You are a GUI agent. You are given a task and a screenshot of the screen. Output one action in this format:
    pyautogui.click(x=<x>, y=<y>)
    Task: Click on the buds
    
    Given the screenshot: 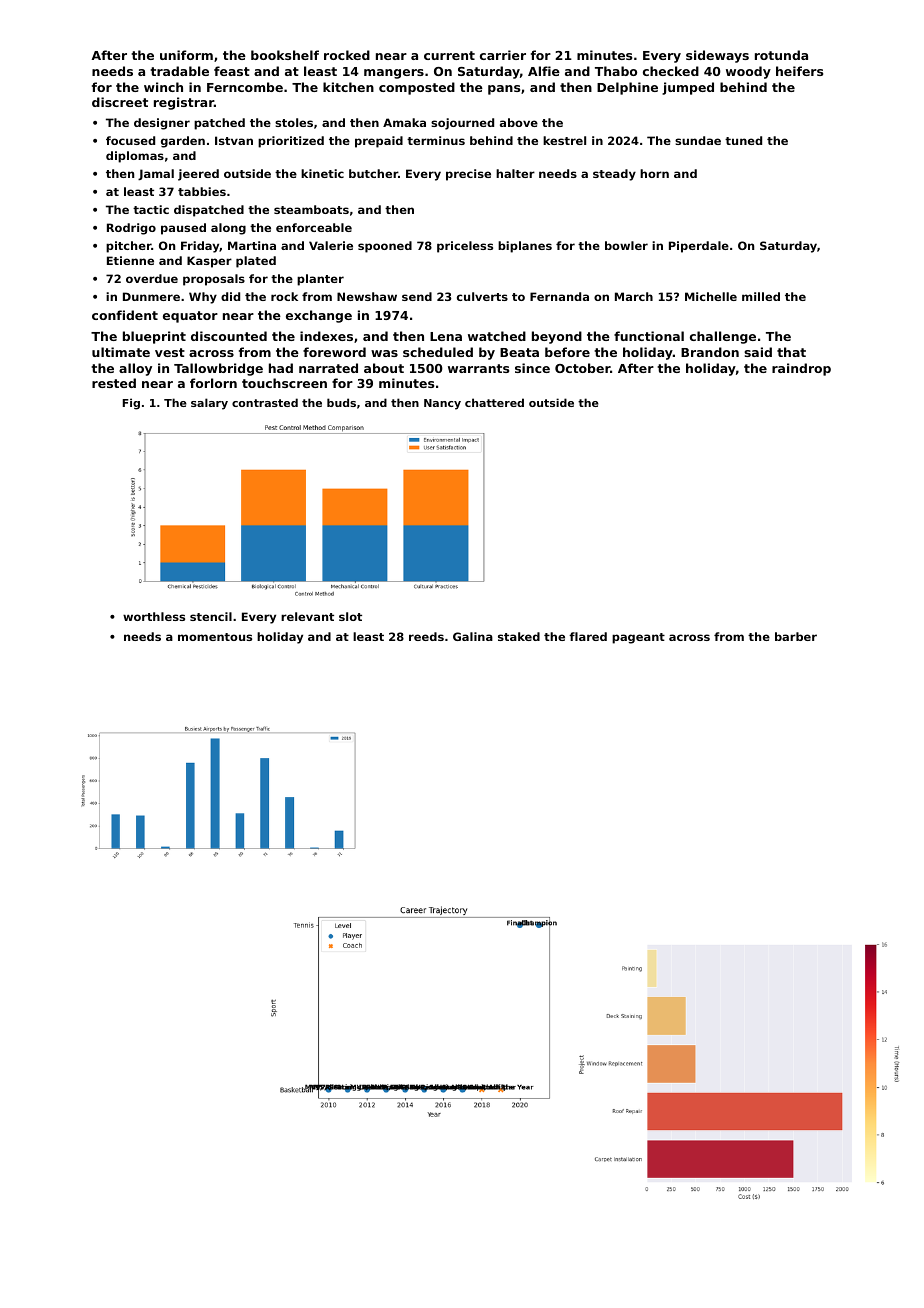 What is the action you would take?
    pyautogui.click(x=341, y=402)
